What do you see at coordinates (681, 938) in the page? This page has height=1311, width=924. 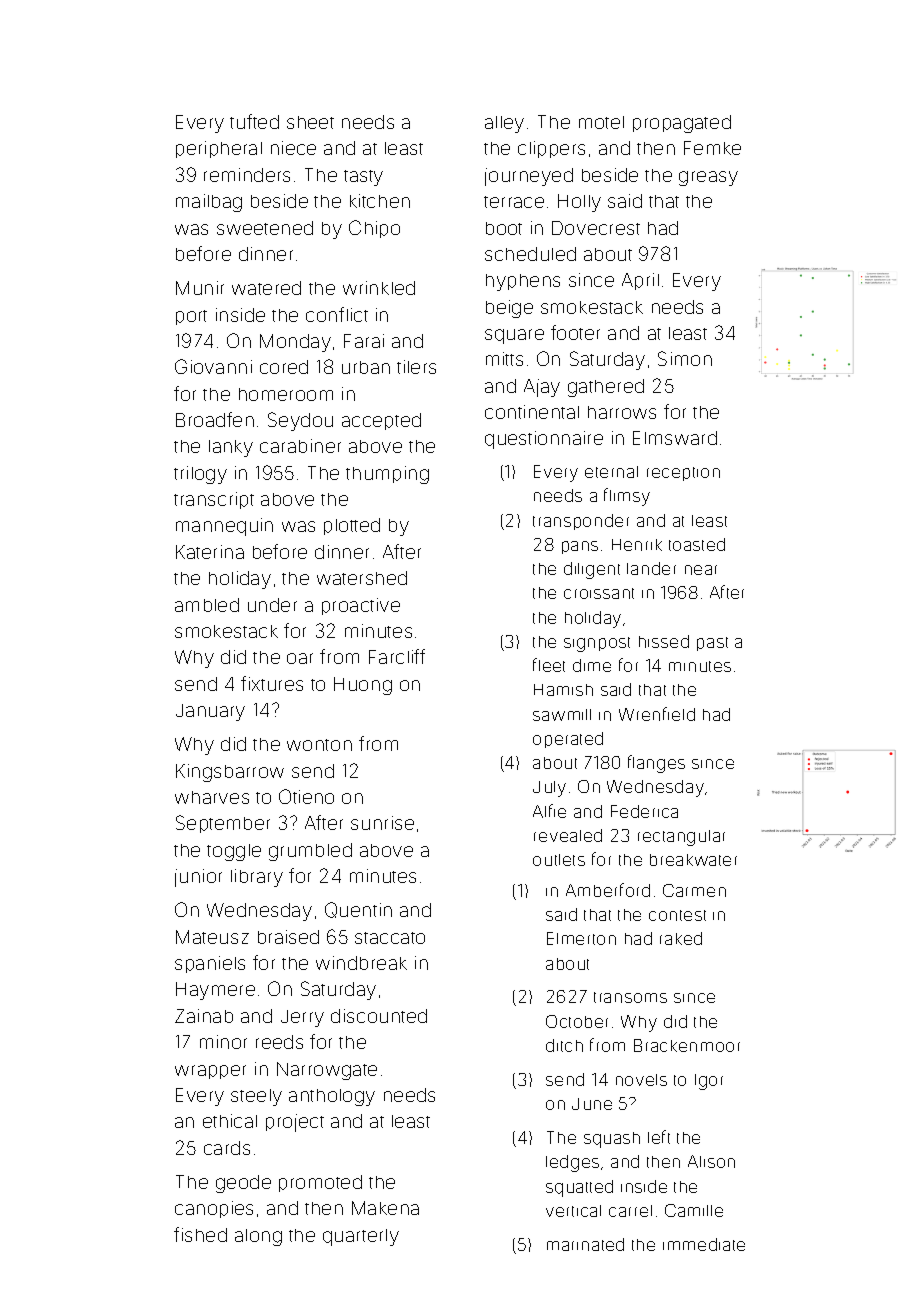 I see `raked` at bounding box center [681, 938].
